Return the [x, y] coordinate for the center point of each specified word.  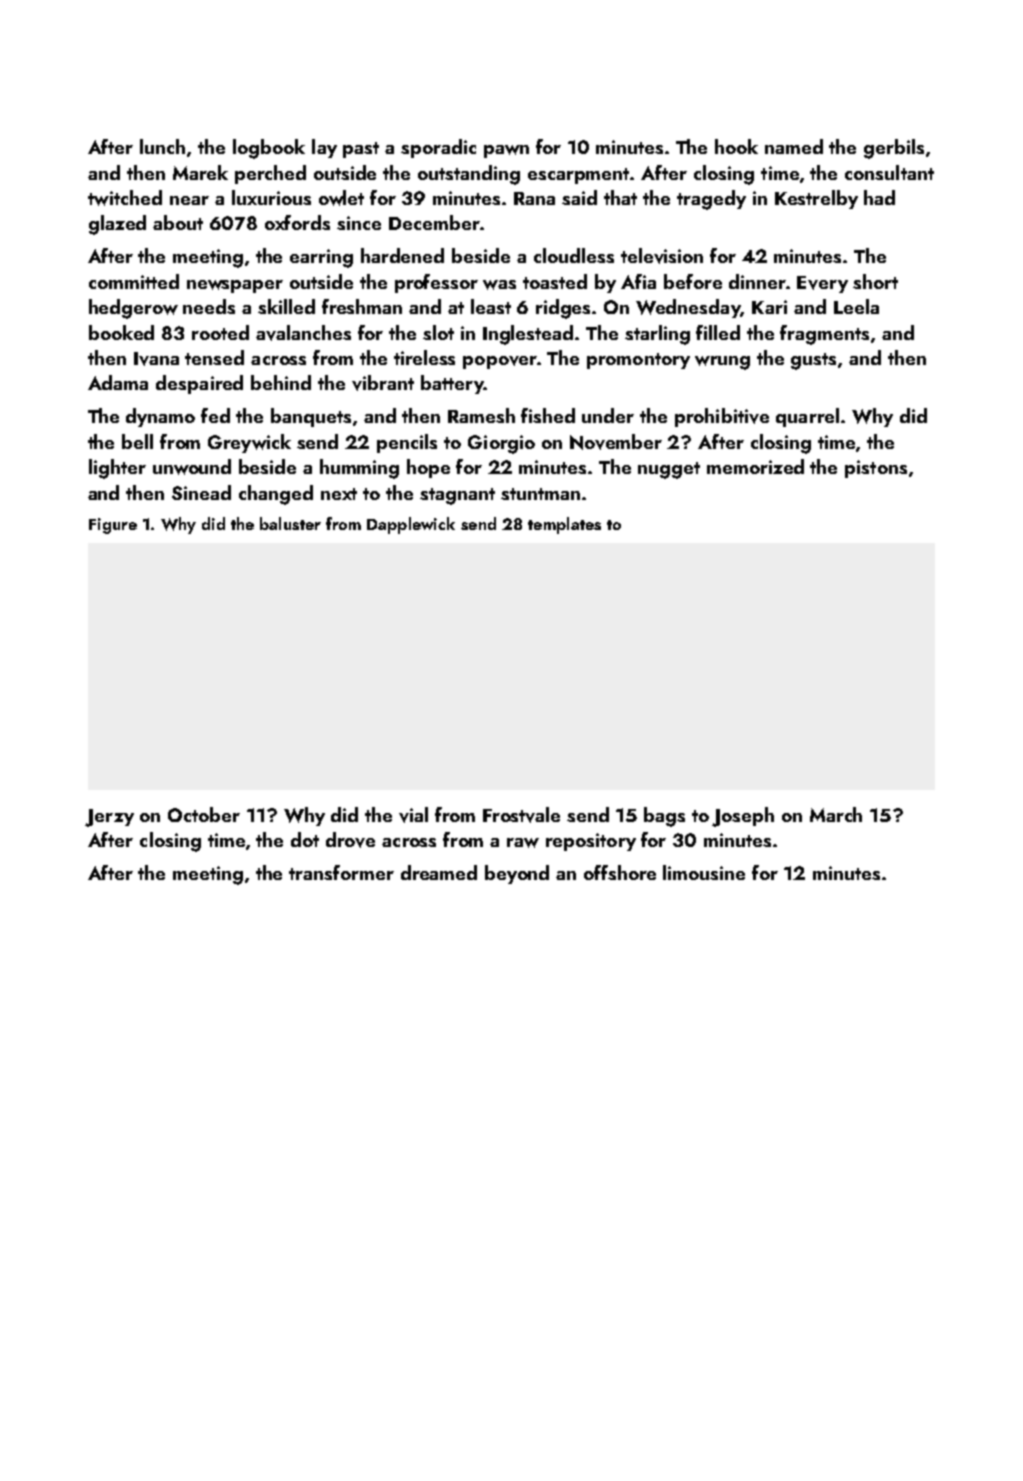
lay [324, 148]
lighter [117, 469]
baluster [290, 523]
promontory [638, 361]
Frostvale [521, 815]
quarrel [807, 417]
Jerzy [109, 818]
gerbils [894, 149]
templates [564, 525]
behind [281, 382]
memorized [755, 466]
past [361, 150]
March [836, 814]
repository [591, 842]
